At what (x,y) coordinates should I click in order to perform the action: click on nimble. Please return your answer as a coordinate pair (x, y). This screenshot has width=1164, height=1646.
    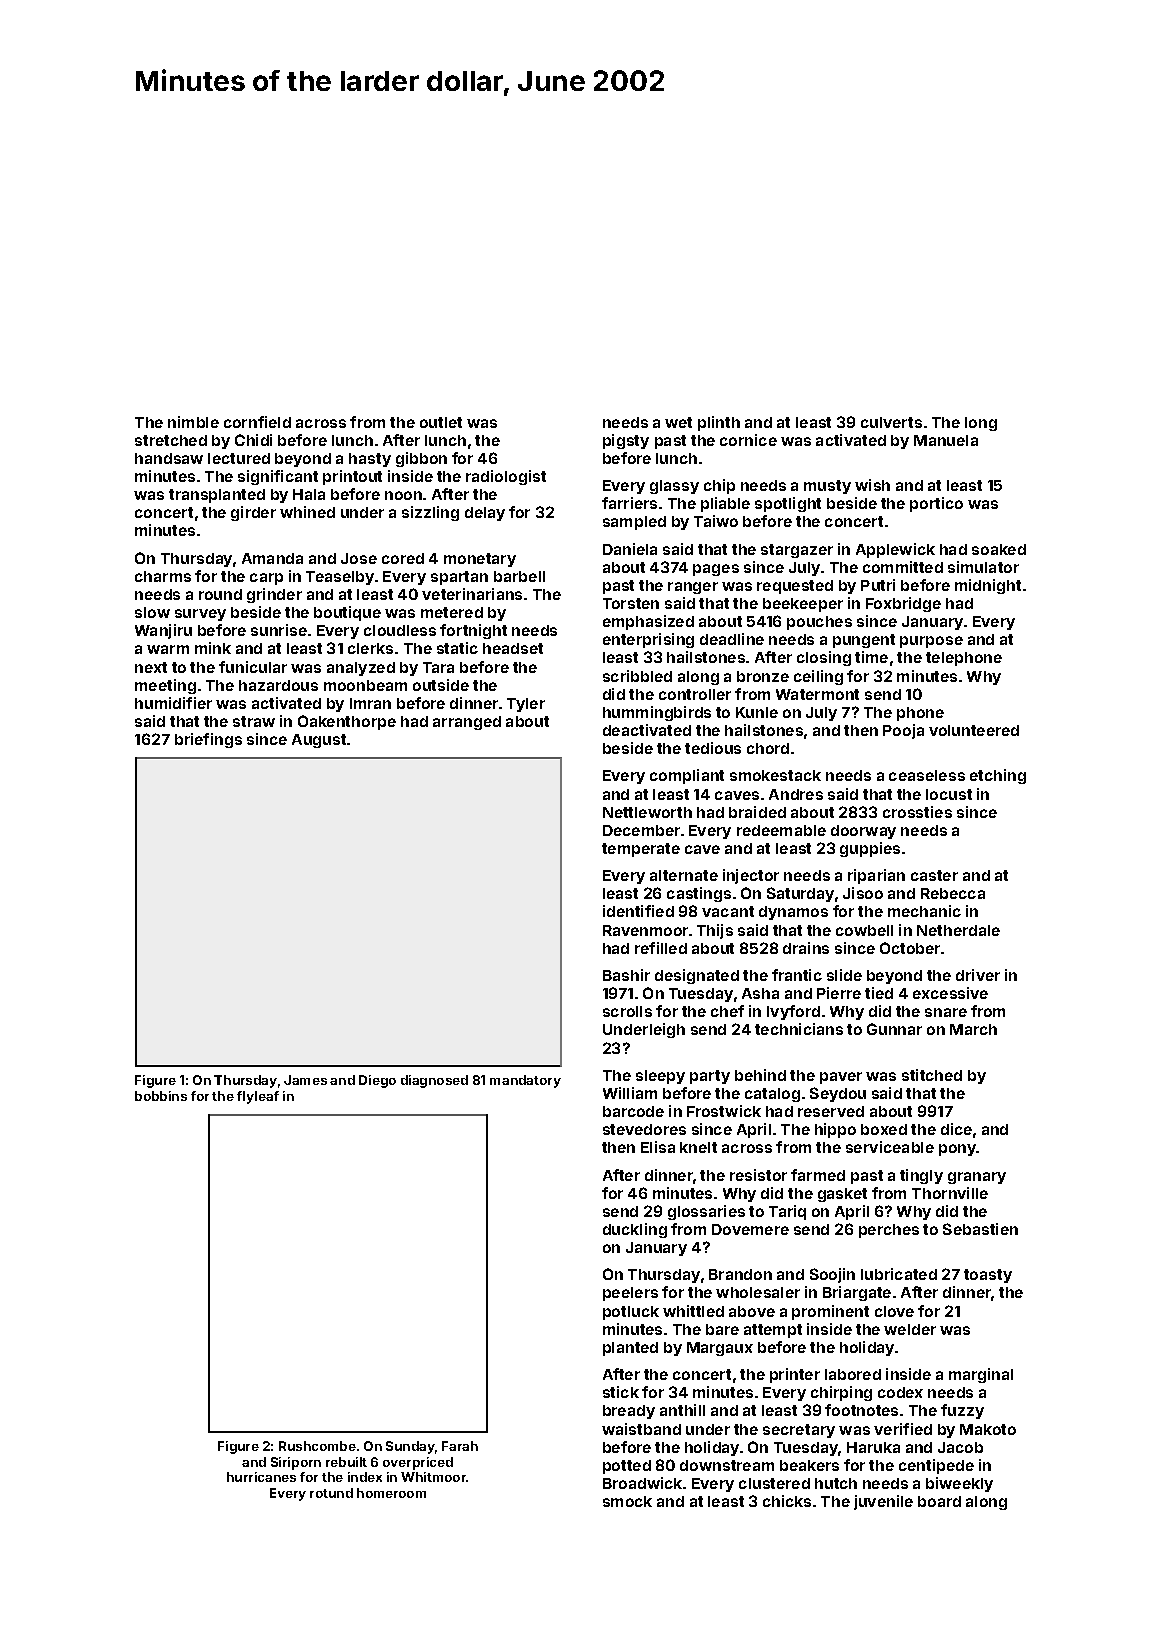
    Looking at the image, I should click on (193, 422).
